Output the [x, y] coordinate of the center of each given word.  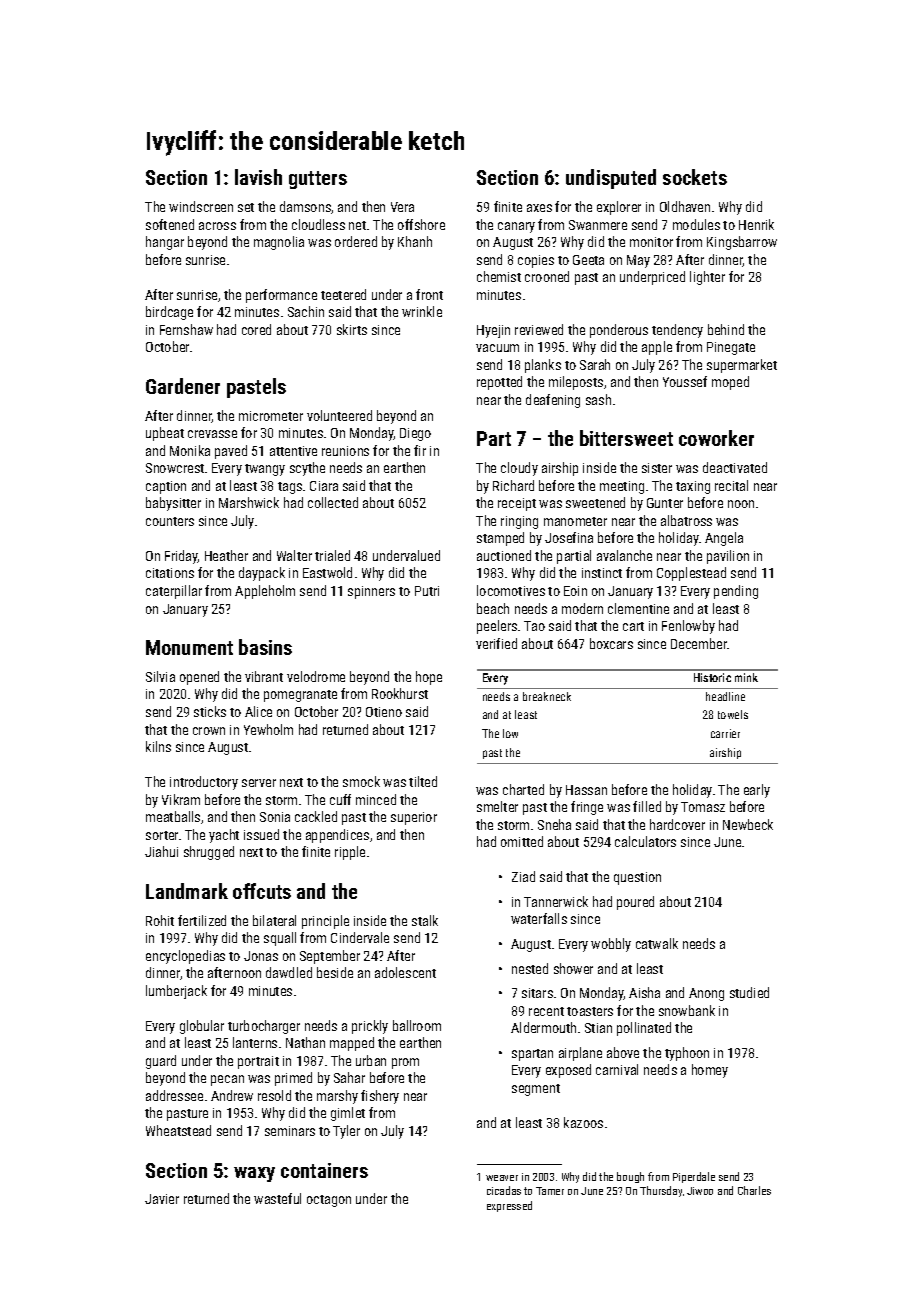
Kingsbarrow [742, 243]
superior [414, 818]
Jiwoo [700, 1191]
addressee [174, 1095]
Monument [189, 647]
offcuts [262, 891]
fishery [380, 1097]
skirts [352, 329]
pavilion [728, 557]
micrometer [271, 416]
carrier [725, 733]
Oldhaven [685, 206]
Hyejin [493, 331]
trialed [332, 555]
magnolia [279, 243]
